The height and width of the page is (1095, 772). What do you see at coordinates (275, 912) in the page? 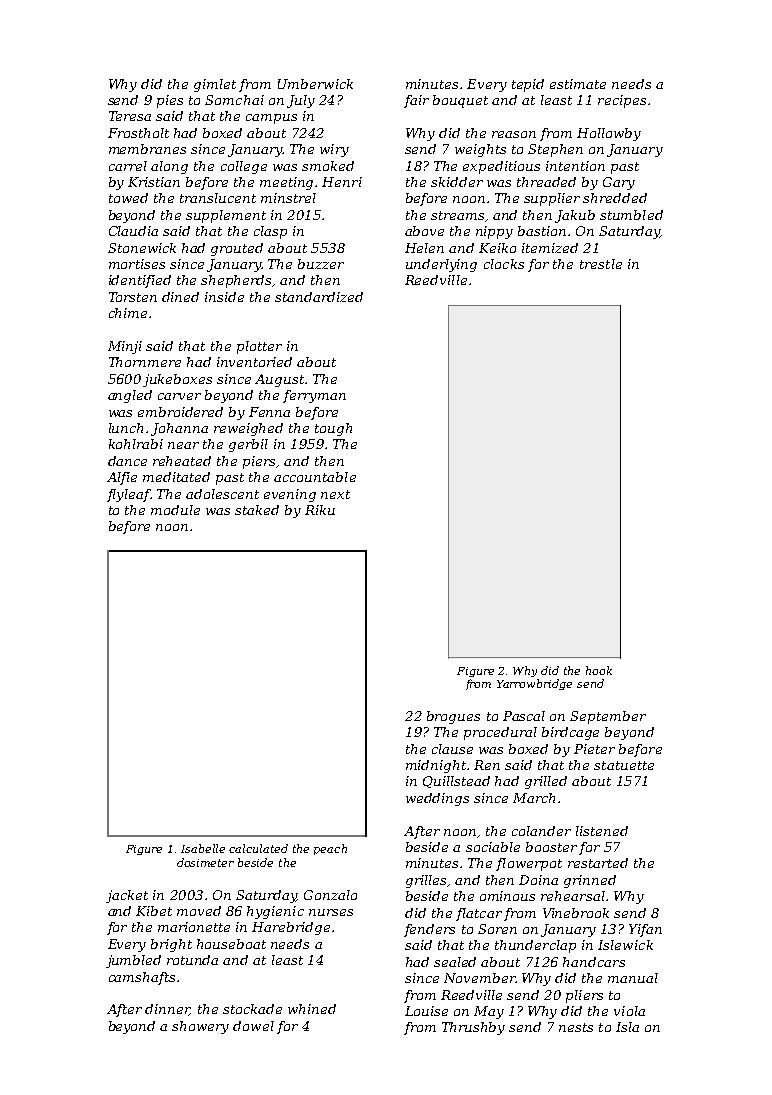
I see `hygienic` at bounding box center [275, 912].
